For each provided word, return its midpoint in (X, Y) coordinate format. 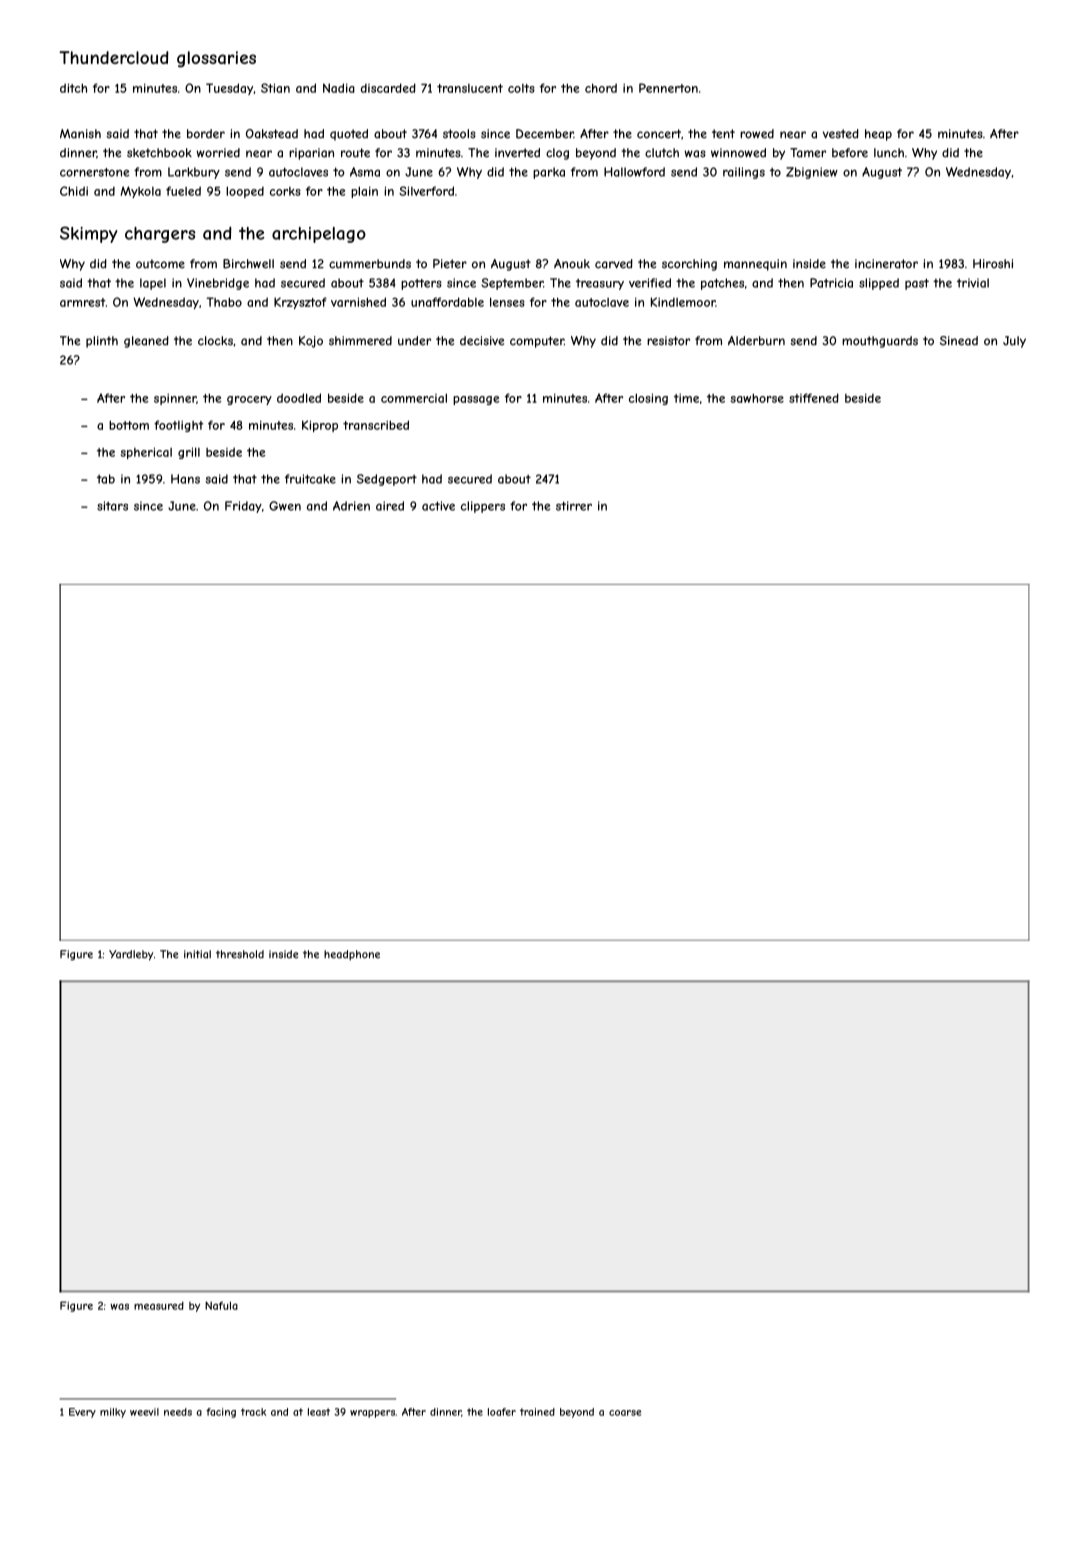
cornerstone (94, 172)
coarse (625, 1413)
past (917, 284)
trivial (973, 283)
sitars (112, 506)
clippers (483, 507)
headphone (352, 955)
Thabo (224, 302)
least (319, 1412)
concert (659, 134)
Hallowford (634, 172)
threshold (240, 954)
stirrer (574, 506)
